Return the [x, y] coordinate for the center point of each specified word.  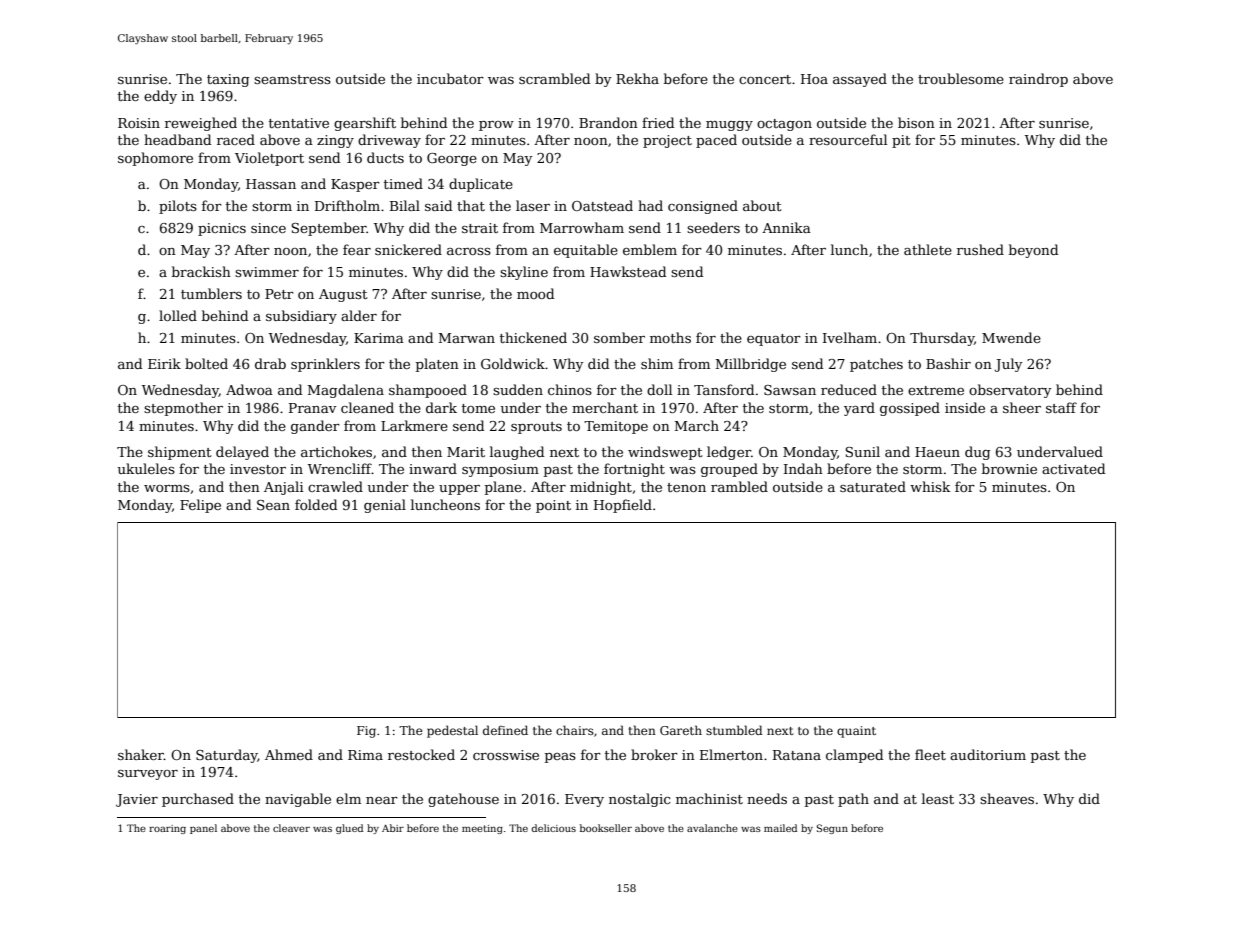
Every [584, 800]
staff [1061, 407]
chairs [575, 730]
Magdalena [346, 391]
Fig [366, 732]
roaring [167, 829]
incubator [450, 78]
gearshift [365, 124]
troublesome [961, 78]
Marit [466, 452]
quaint [856, 732]
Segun [832, 829]
